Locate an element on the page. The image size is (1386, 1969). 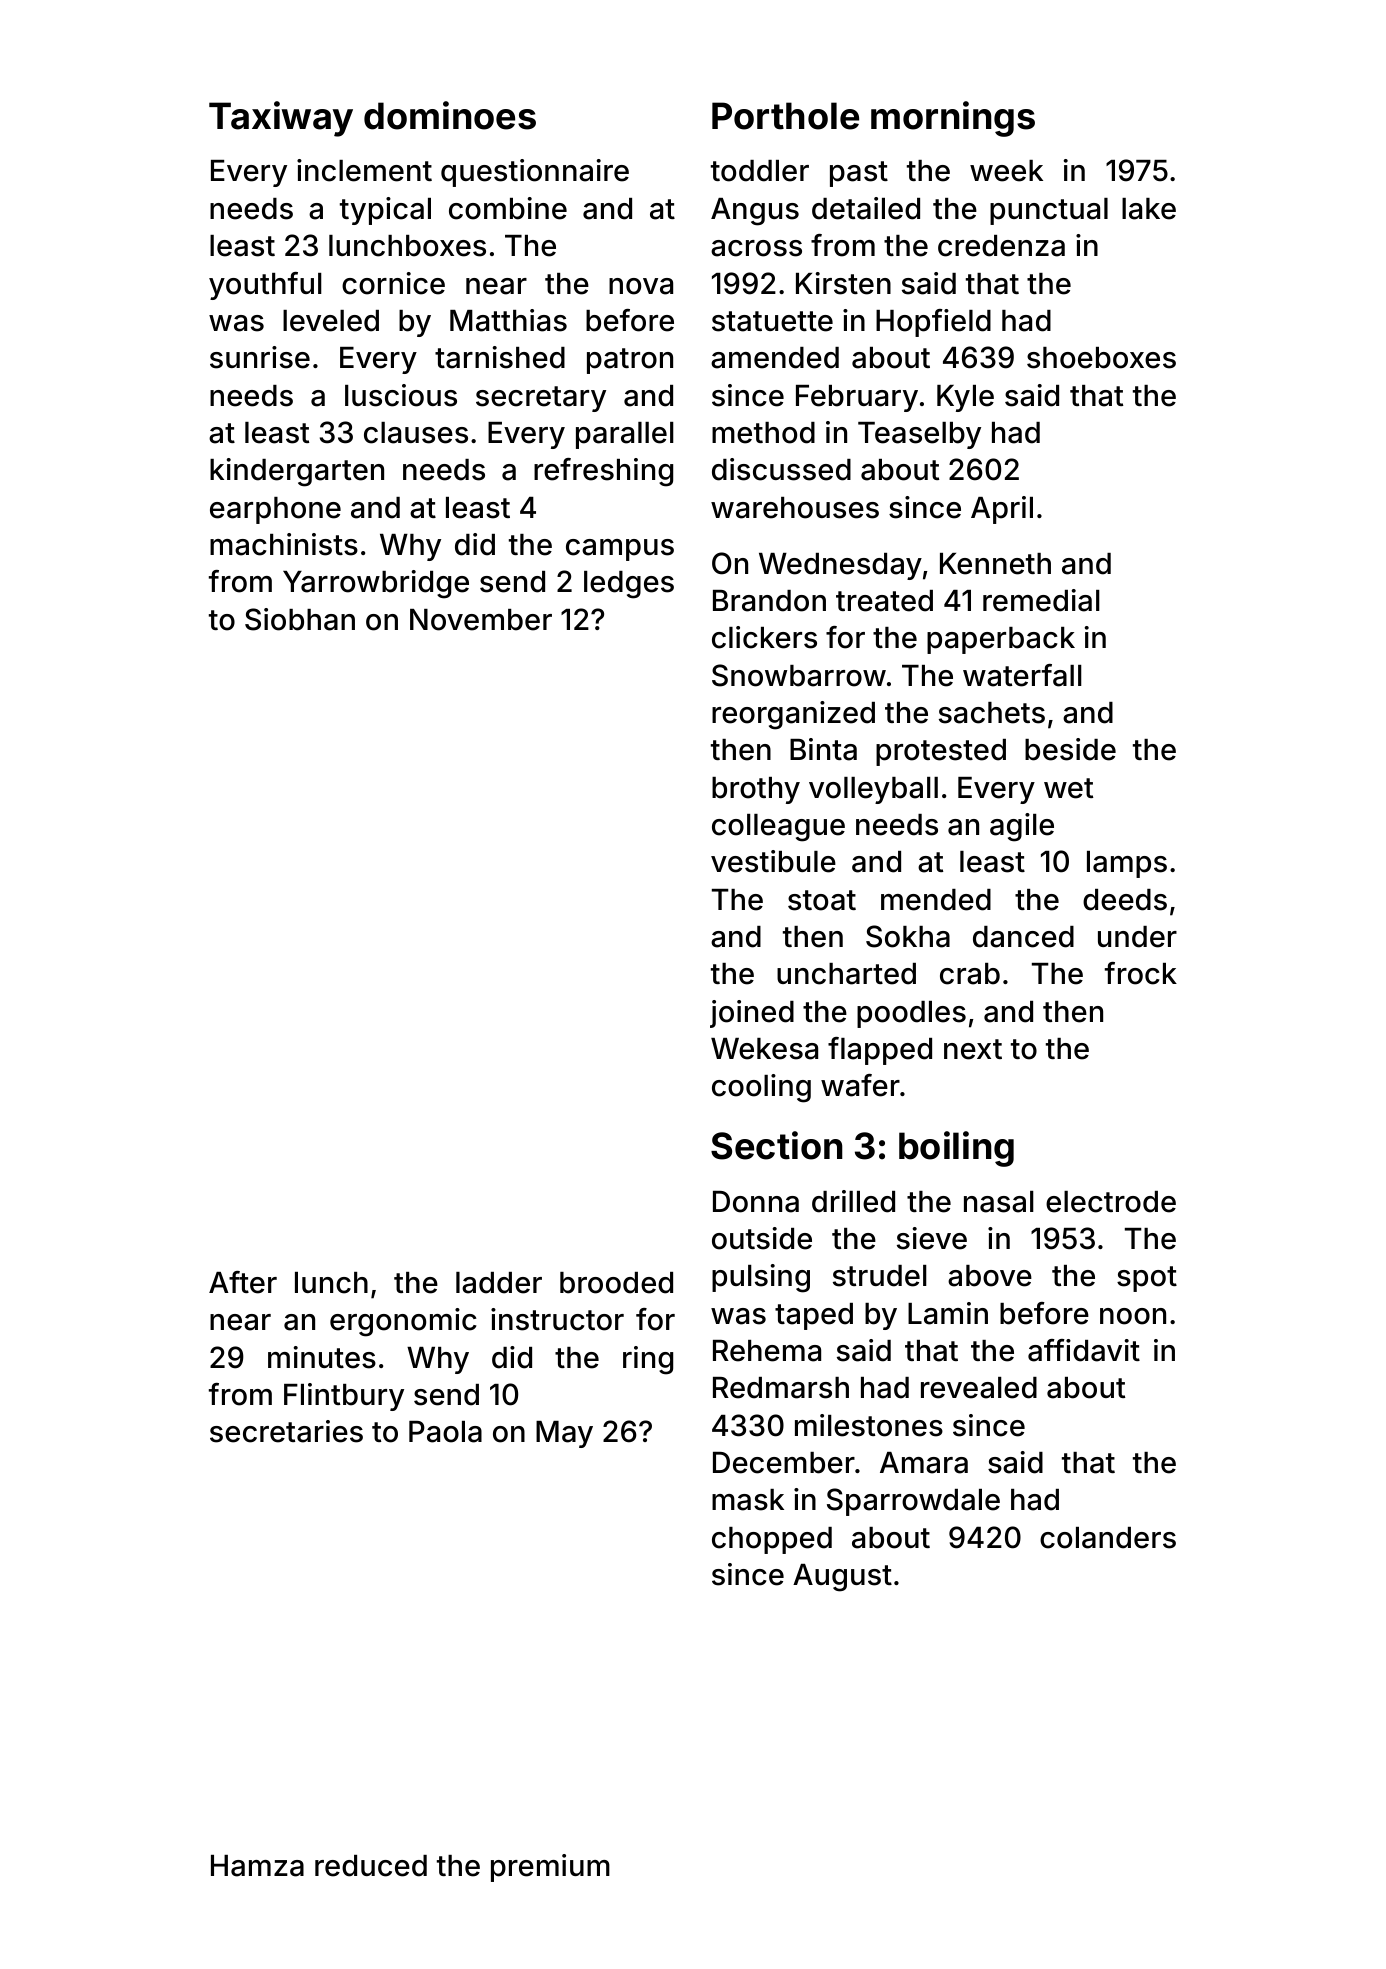
After is located at coordinates (243, 1282).
